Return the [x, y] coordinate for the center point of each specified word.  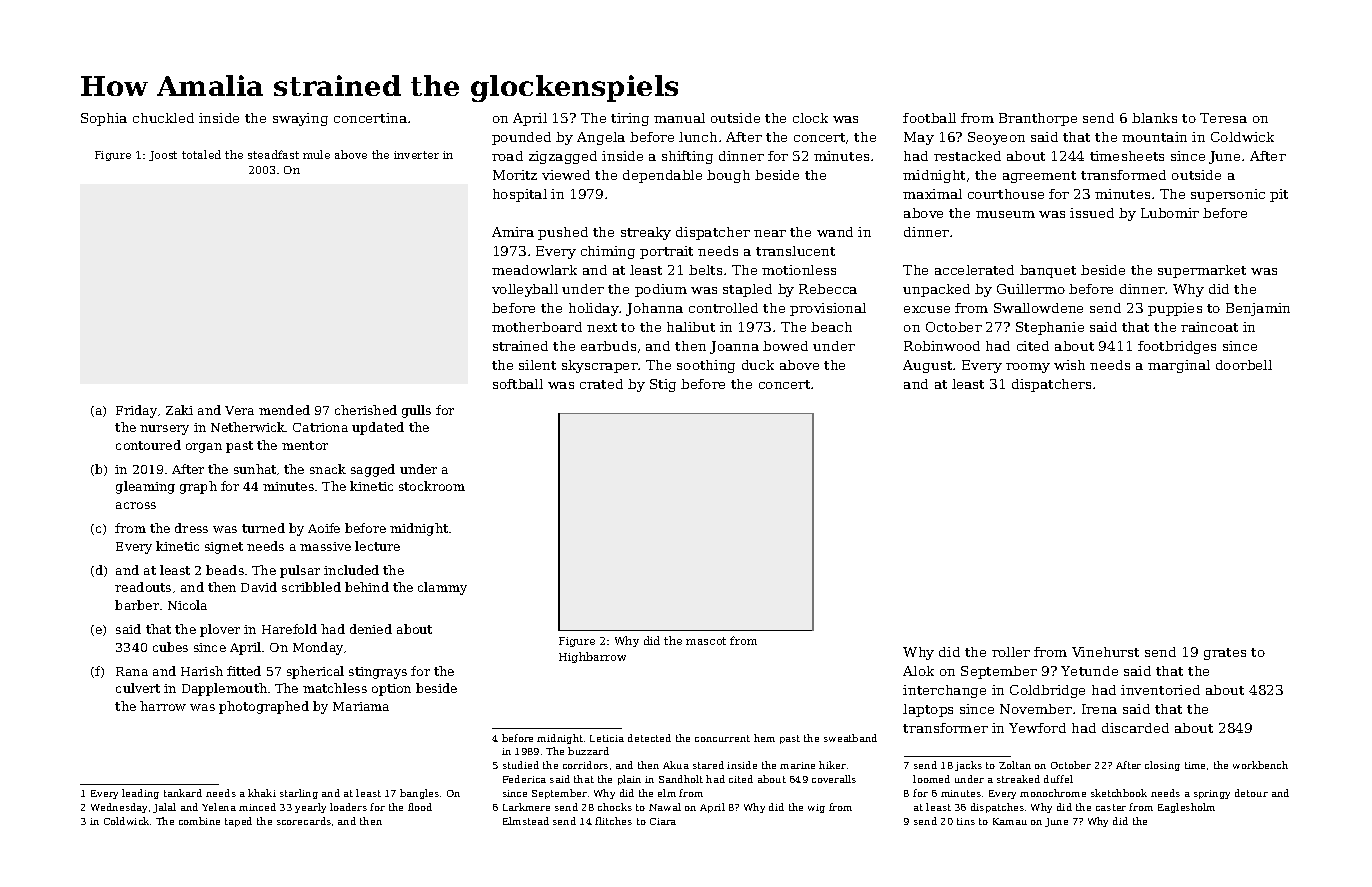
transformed [1123, 175]
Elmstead [526, 821]
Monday [318, 648]
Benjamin [1258, 309]
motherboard [537, 327]
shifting [687, 157]
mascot [706, 641]
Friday [136, 411]
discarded [1135, 728]
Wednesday [119, 808]
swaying [300, 119]
